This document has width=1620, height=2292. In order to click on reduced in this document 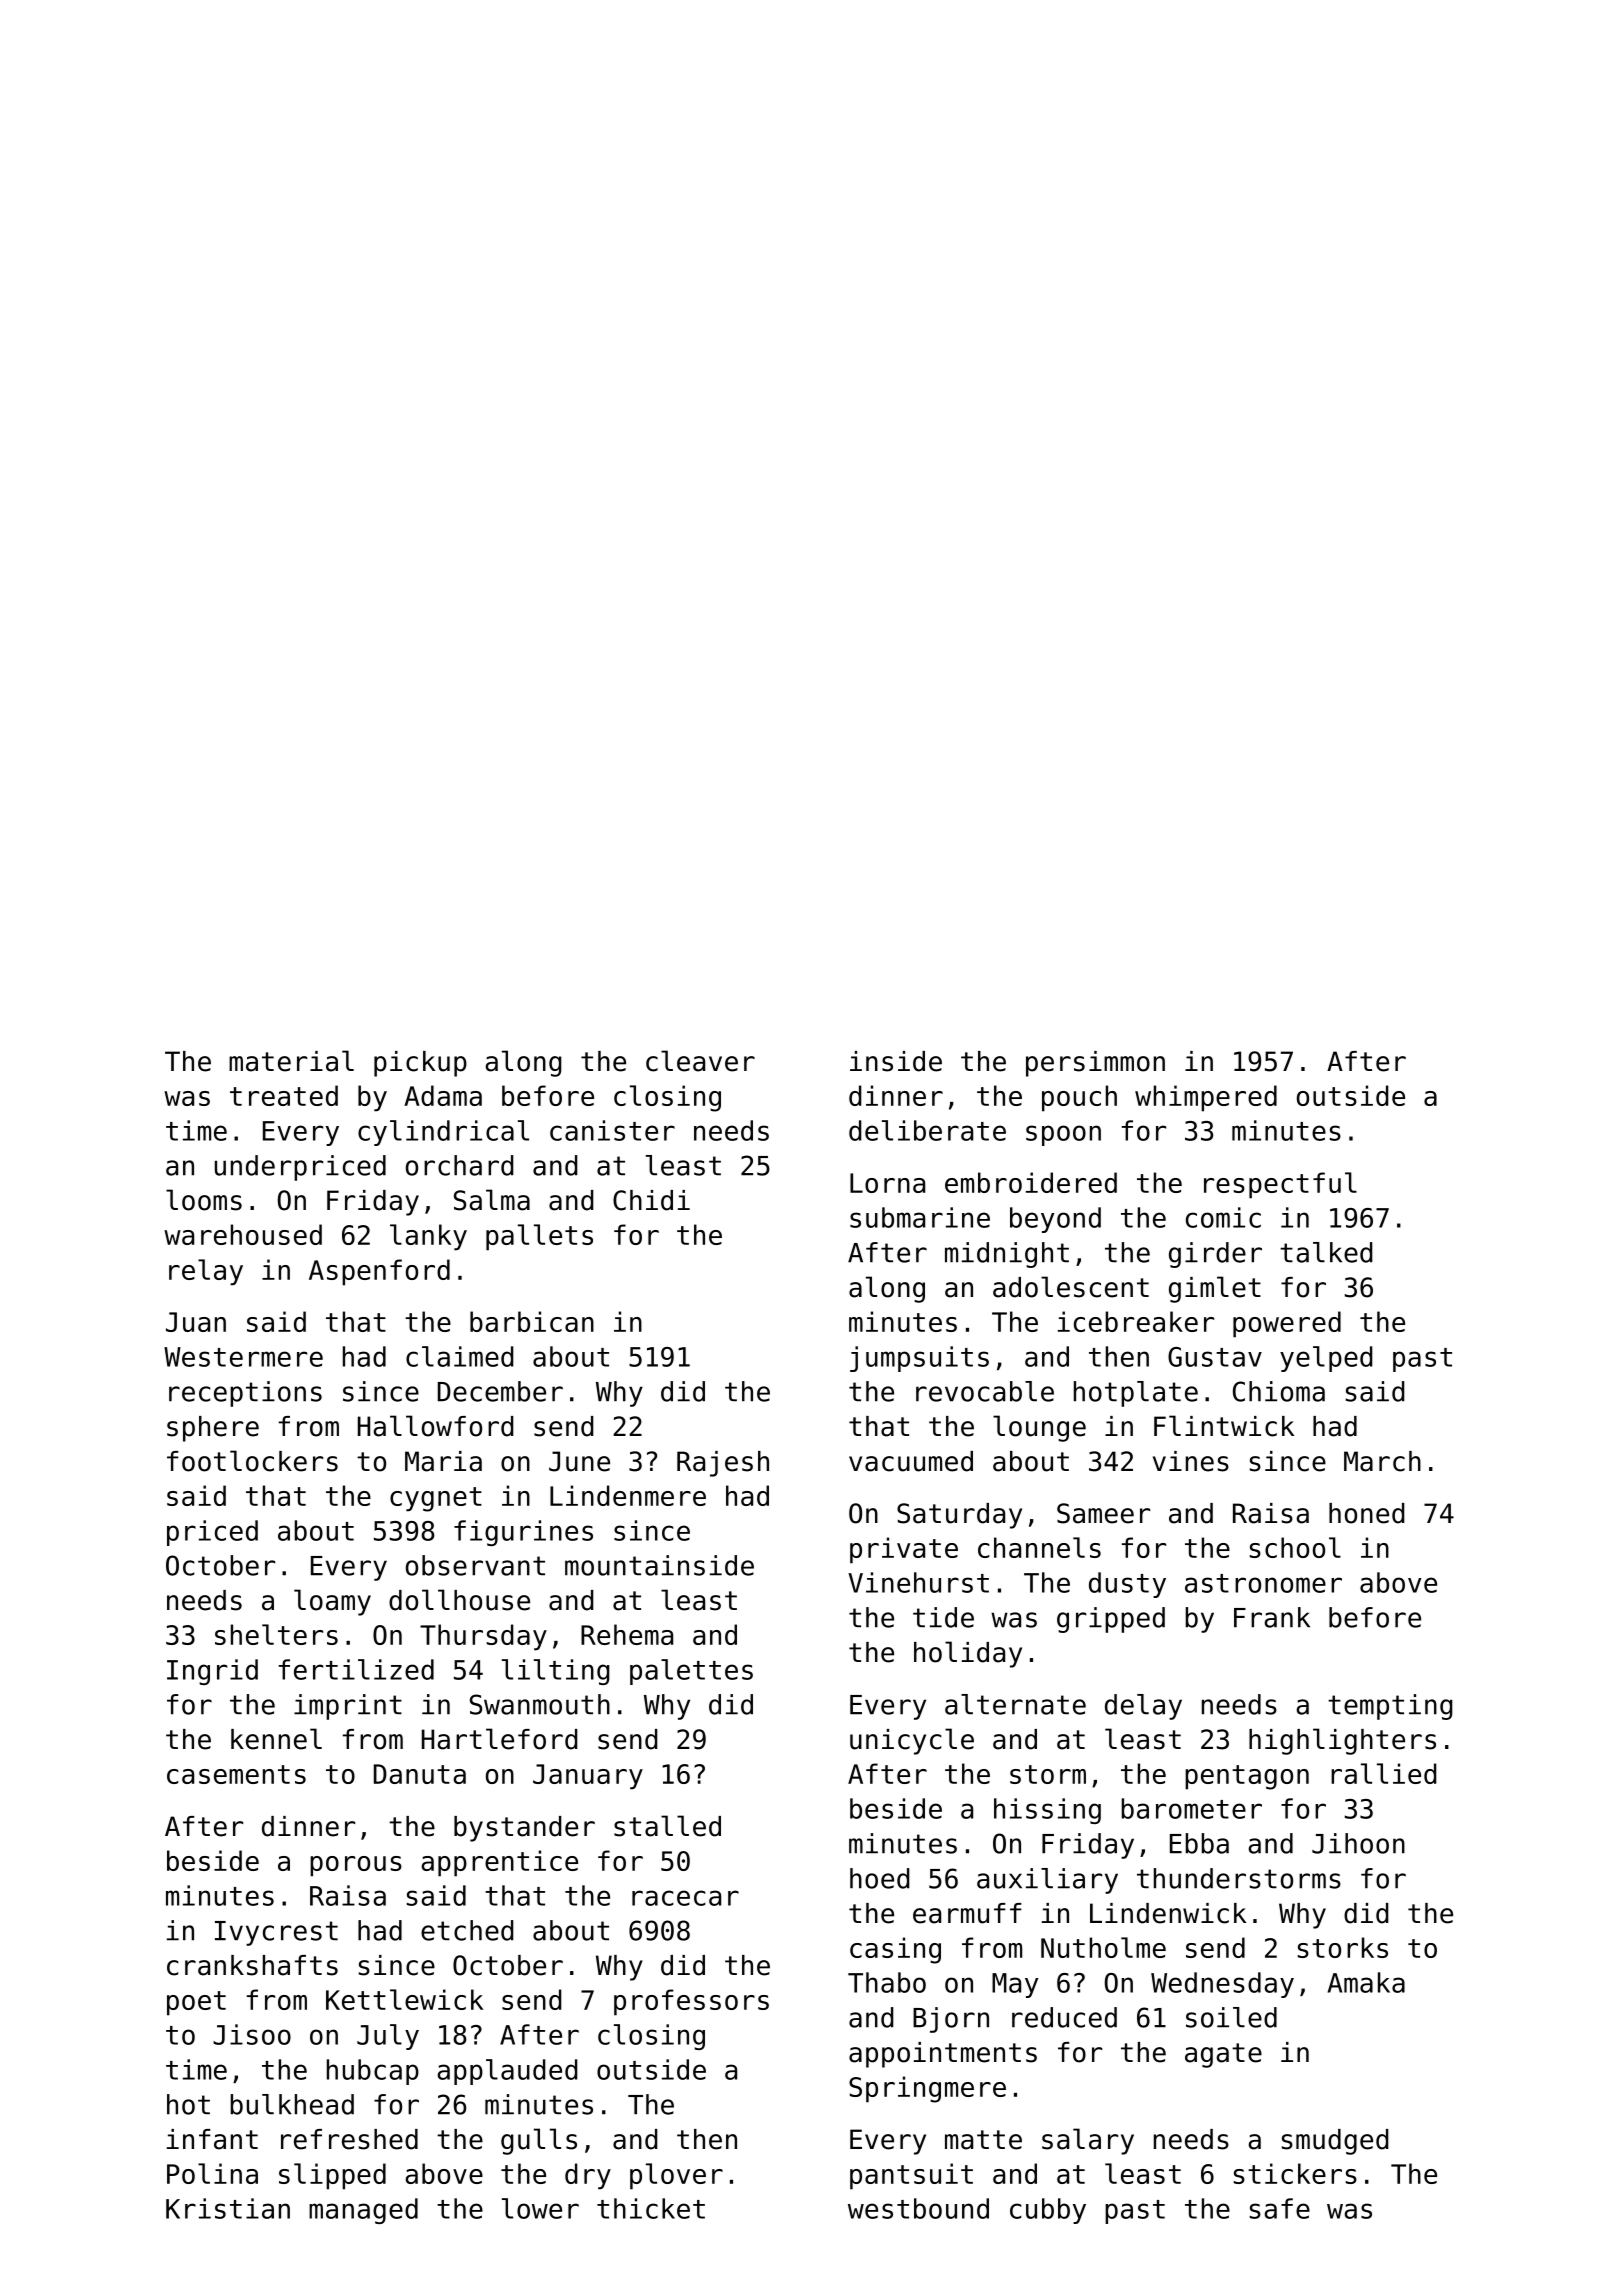, I will do `click(1064, 2017)`.
